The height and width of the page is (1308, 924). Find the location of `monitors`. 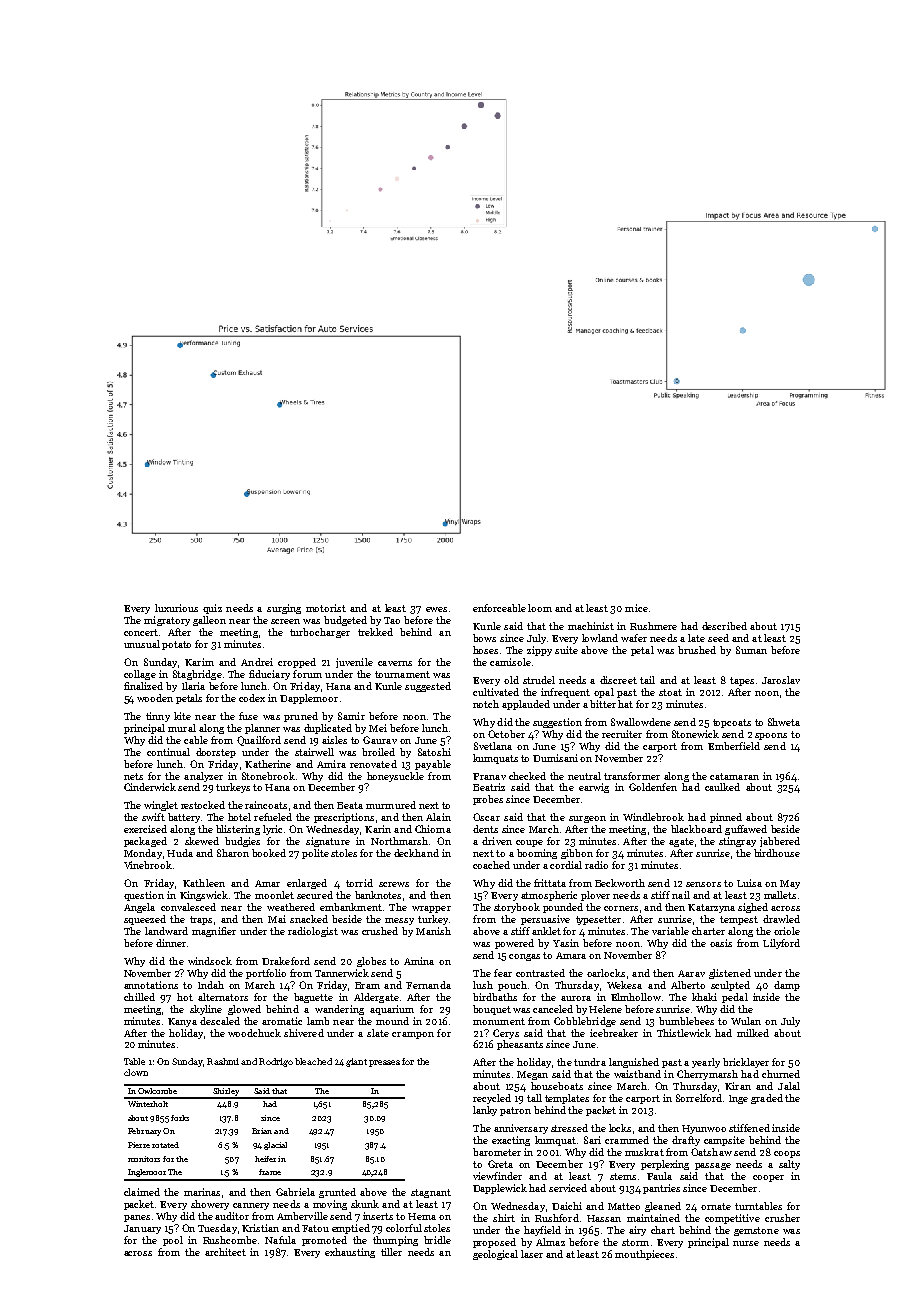

monitors is located at coordinates (144, 1159).
